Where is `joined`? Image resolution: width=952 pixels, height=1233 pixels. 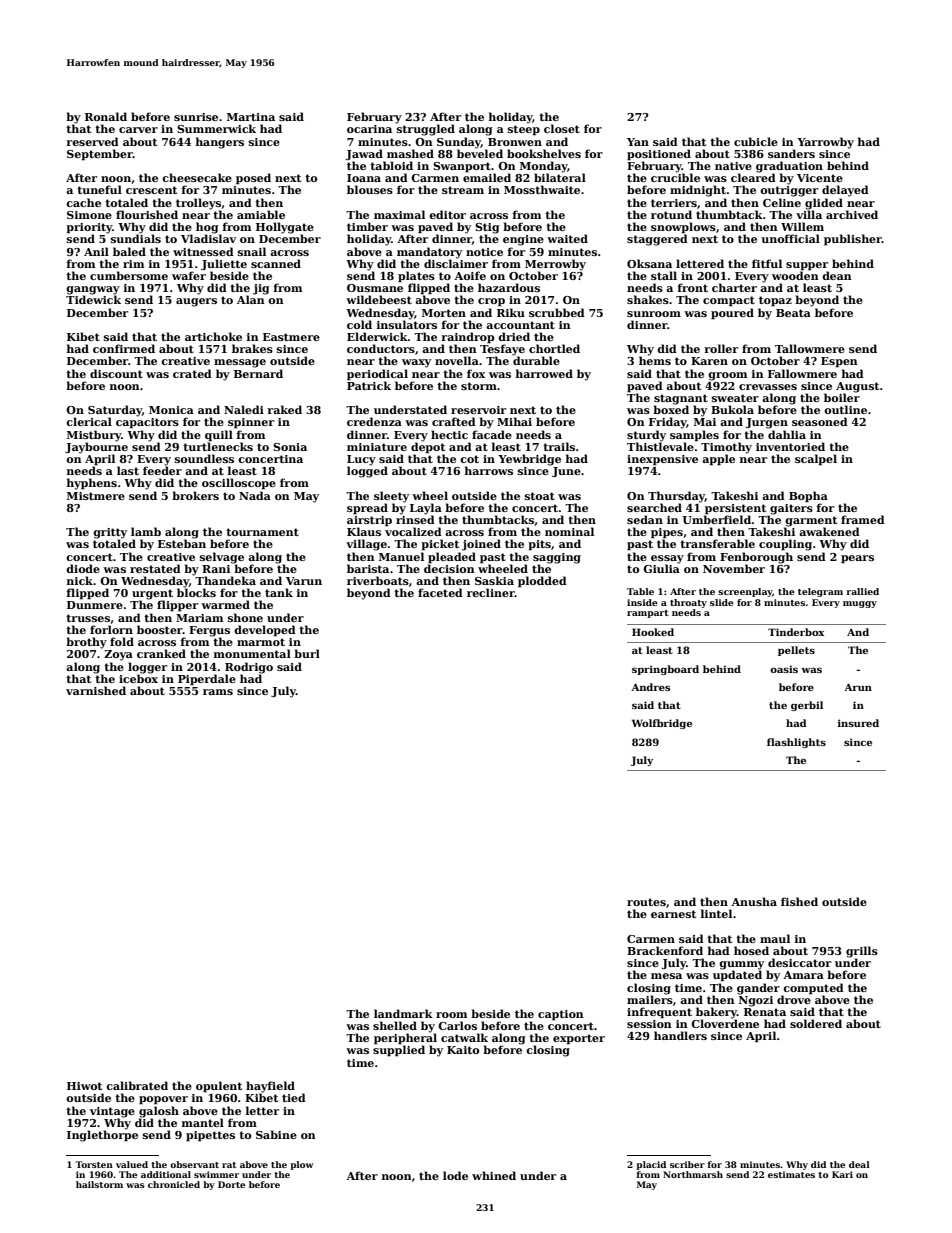 joined is located at coordinates (481, 545).
